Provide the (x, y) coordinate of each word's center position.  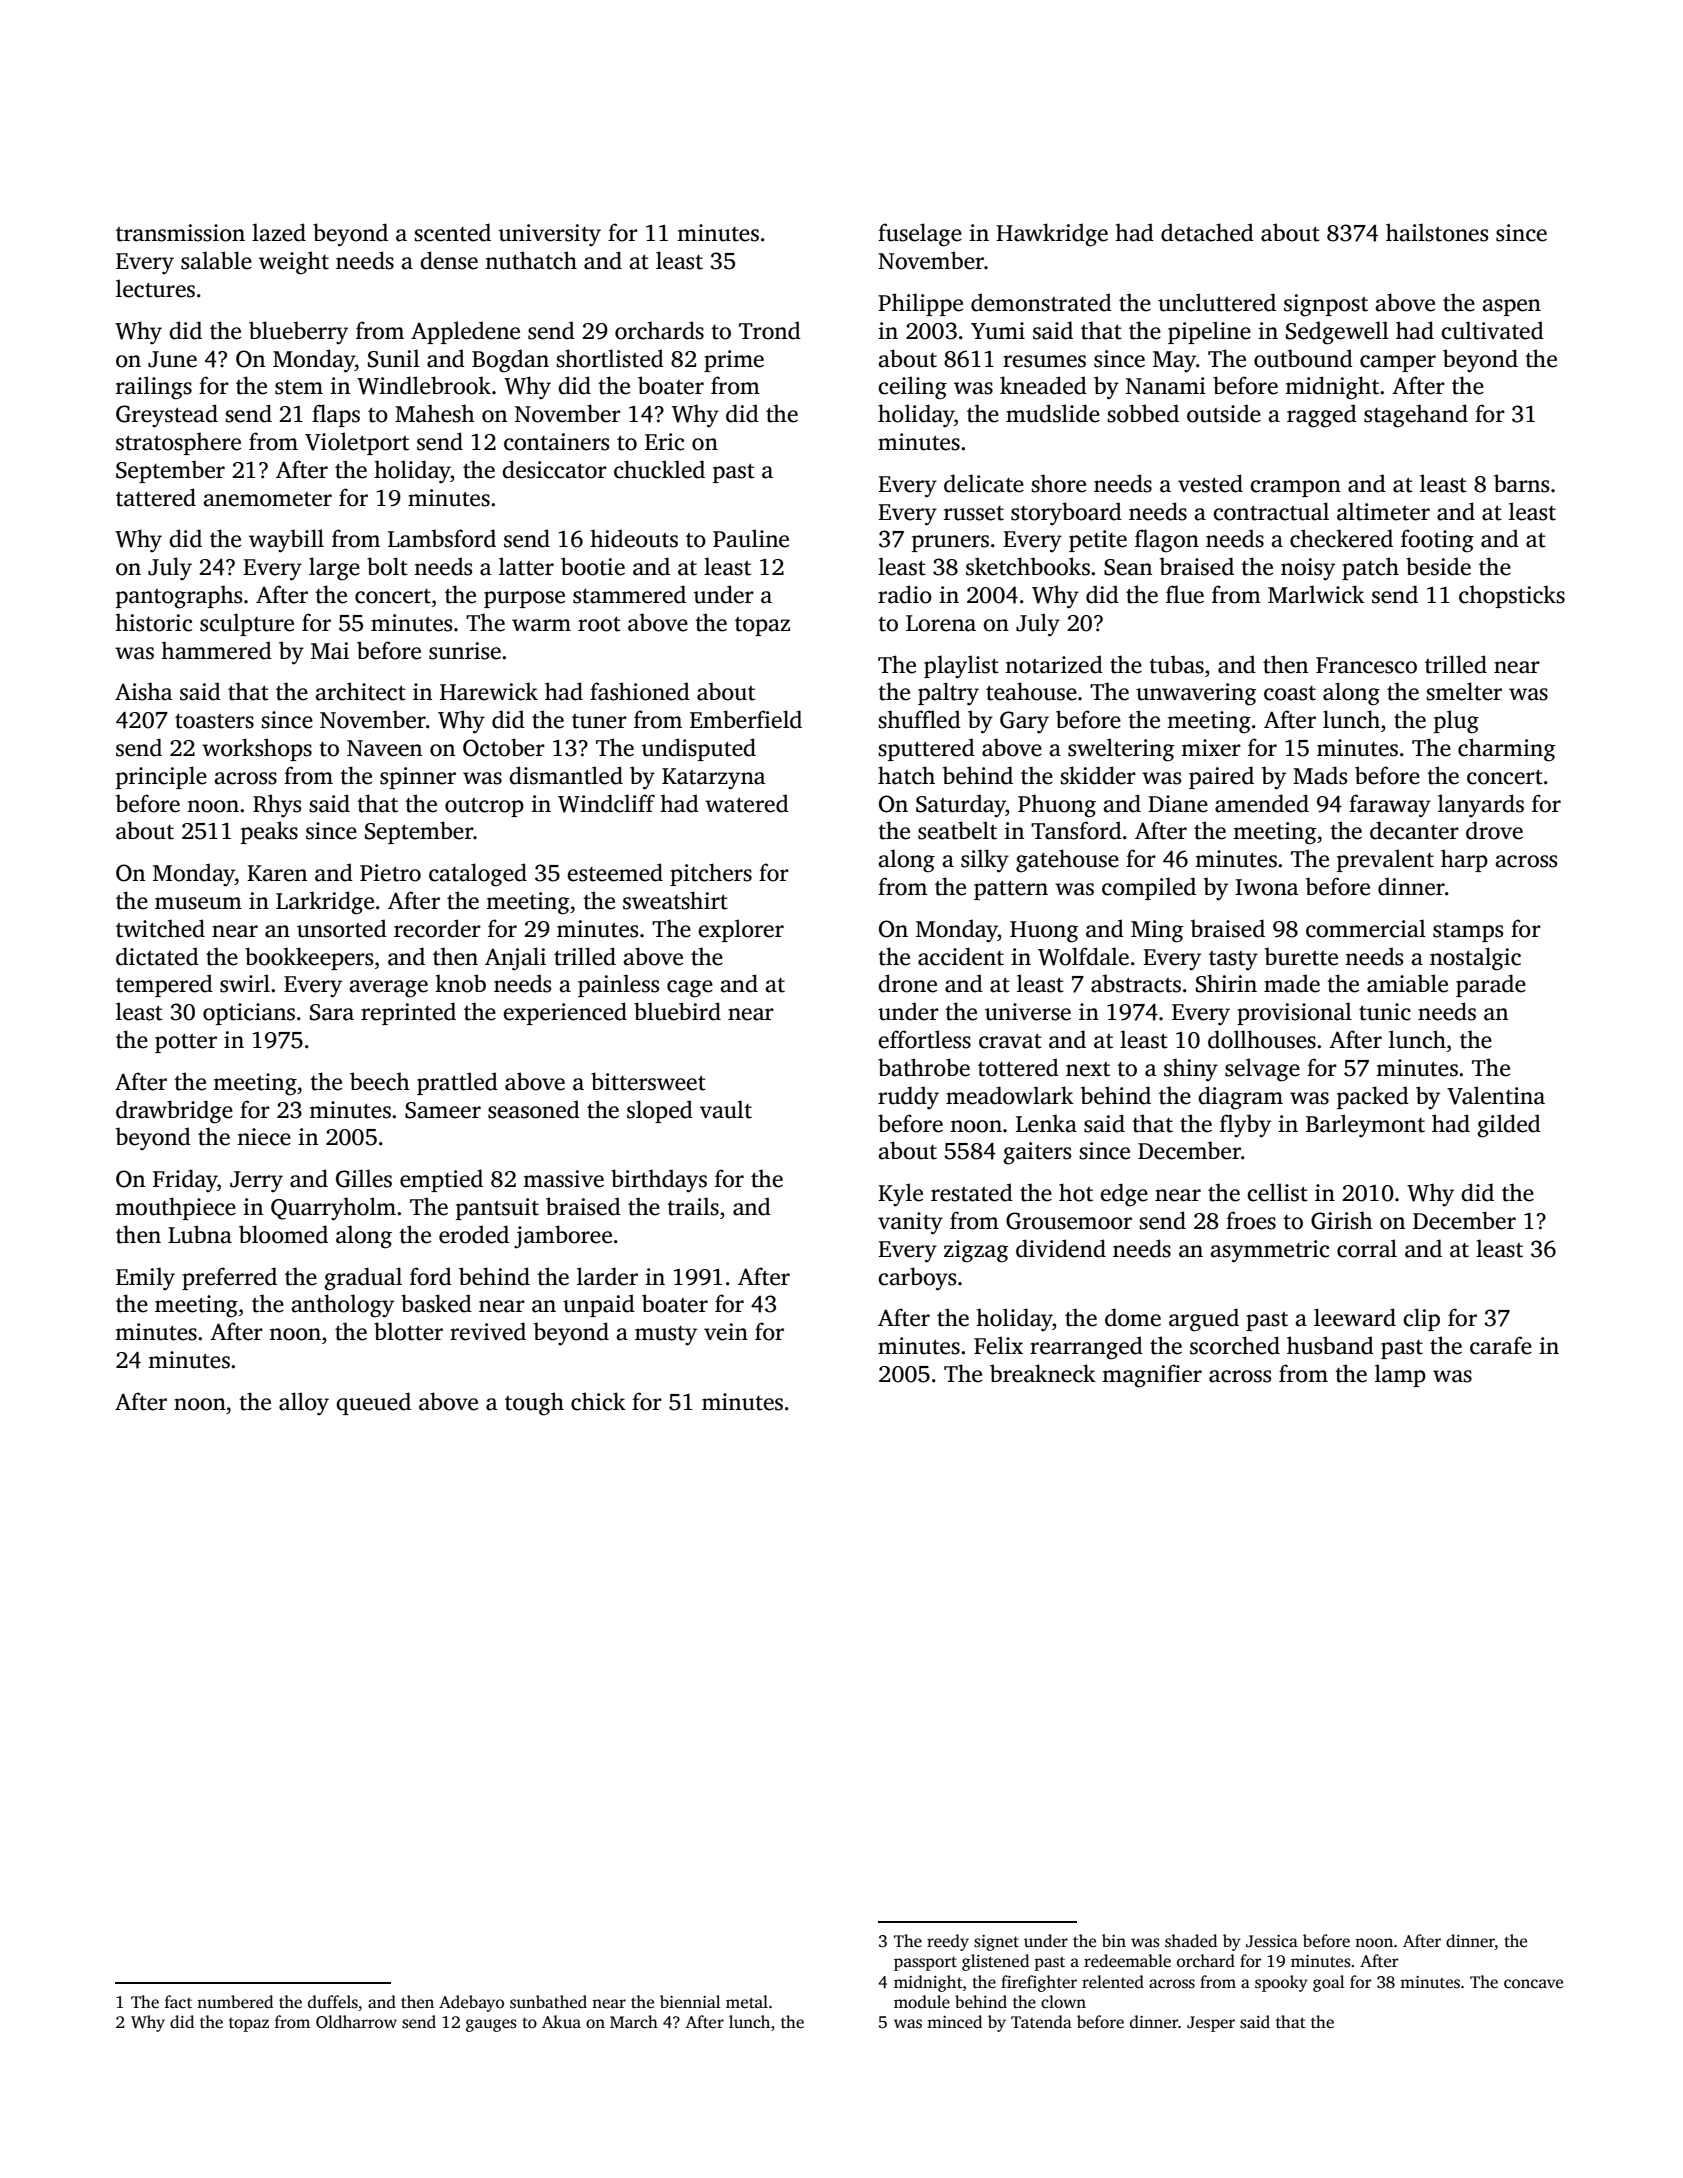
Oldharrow (356, 2022)
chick (598, 1401)
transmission (180, 233)
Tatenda (1041, 2021)
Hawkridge (1052, 235)
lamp (1400, 1375)
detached (1207, 232)
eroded (474, 1234)
